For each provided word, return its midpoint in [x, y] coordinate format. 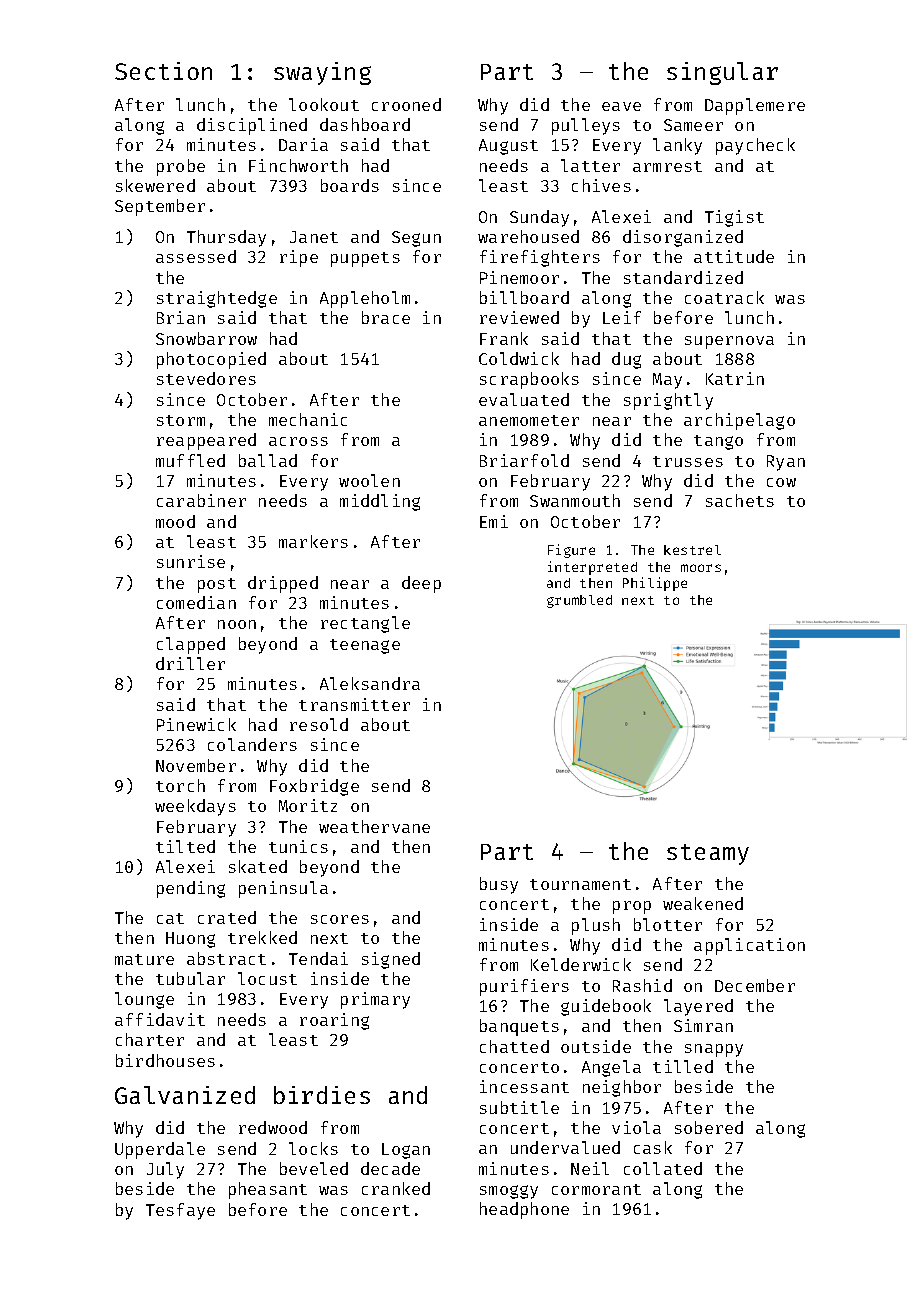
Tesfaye [180, 1211]
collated [663, 1168]
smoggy [509, 1192]
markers [313, 541]
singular [722, 73]
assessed [196, 256]
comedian [196, 602]
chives [601, 185]
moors [701, 568]
